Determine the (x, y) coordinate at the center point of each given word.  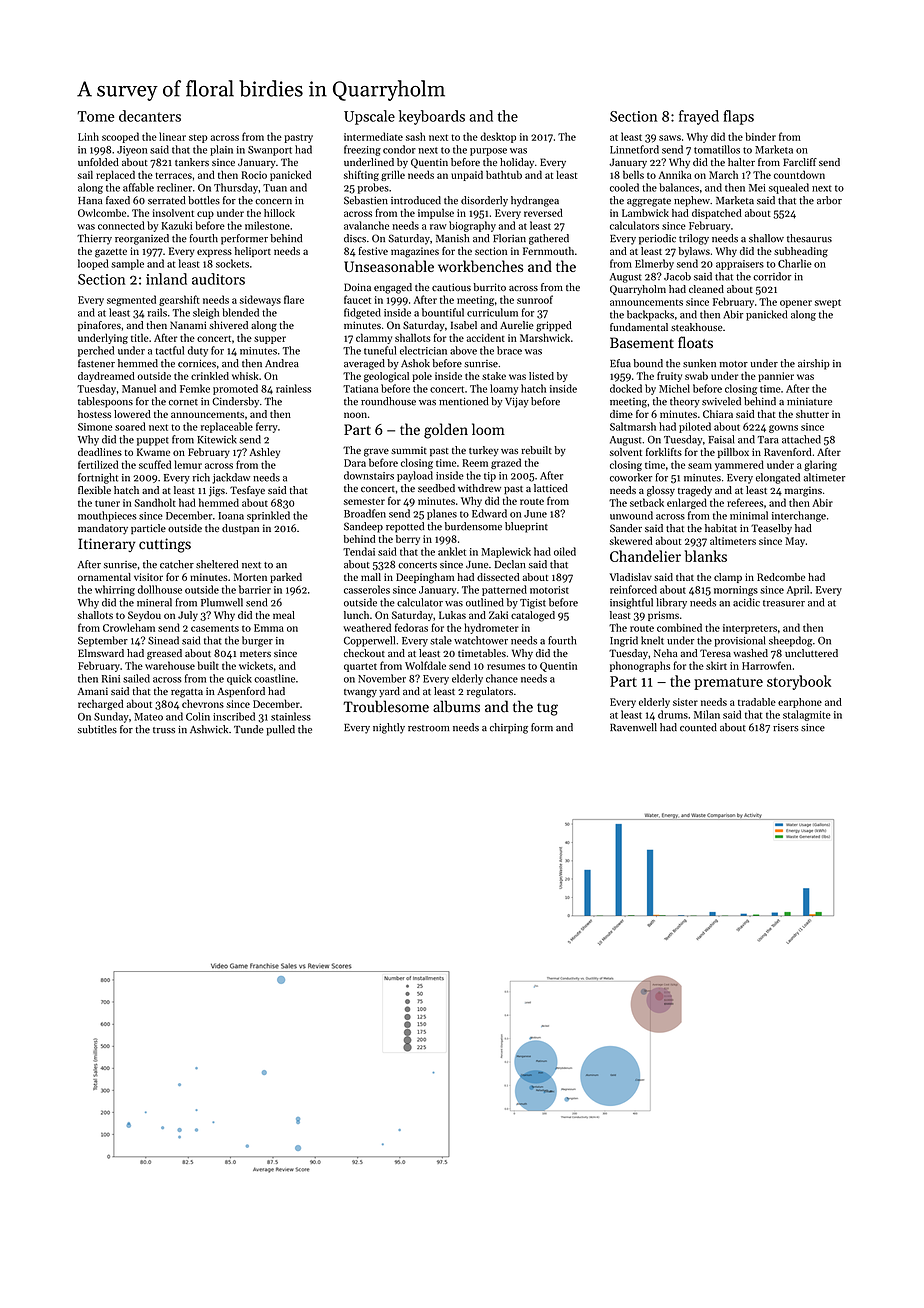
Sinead (163, 640)
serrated (167, 200)
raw (438, 227)
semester (364, 501)
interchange (799, 516)
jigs (217, 491)
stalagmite (807, 715)
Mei (757, 188)
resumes (506, 667)
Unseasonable (389, 266)
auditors (218, 279)
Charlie (795, 263)
